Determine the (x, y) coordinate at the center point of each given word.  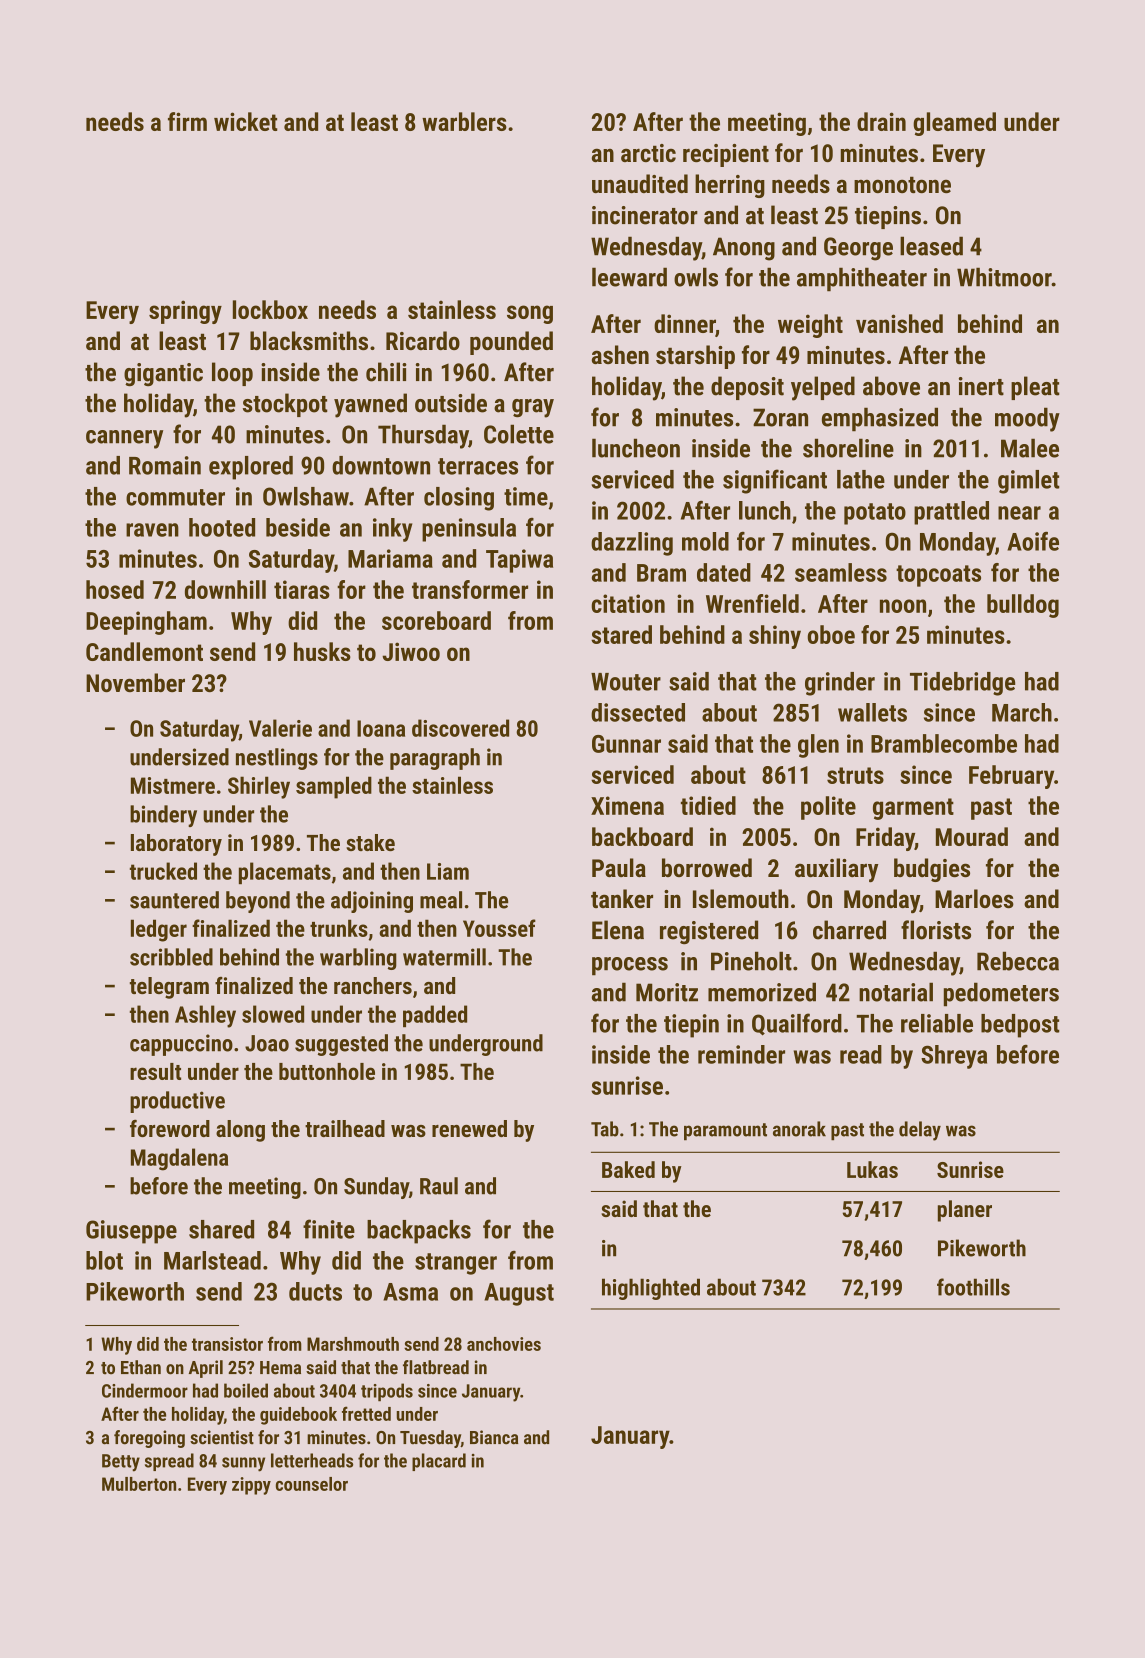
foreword (170, 1128)
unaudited (640, 183)
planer (965, 1211)
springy (185, 312)
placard (439, 1462)
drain (881, 121)
